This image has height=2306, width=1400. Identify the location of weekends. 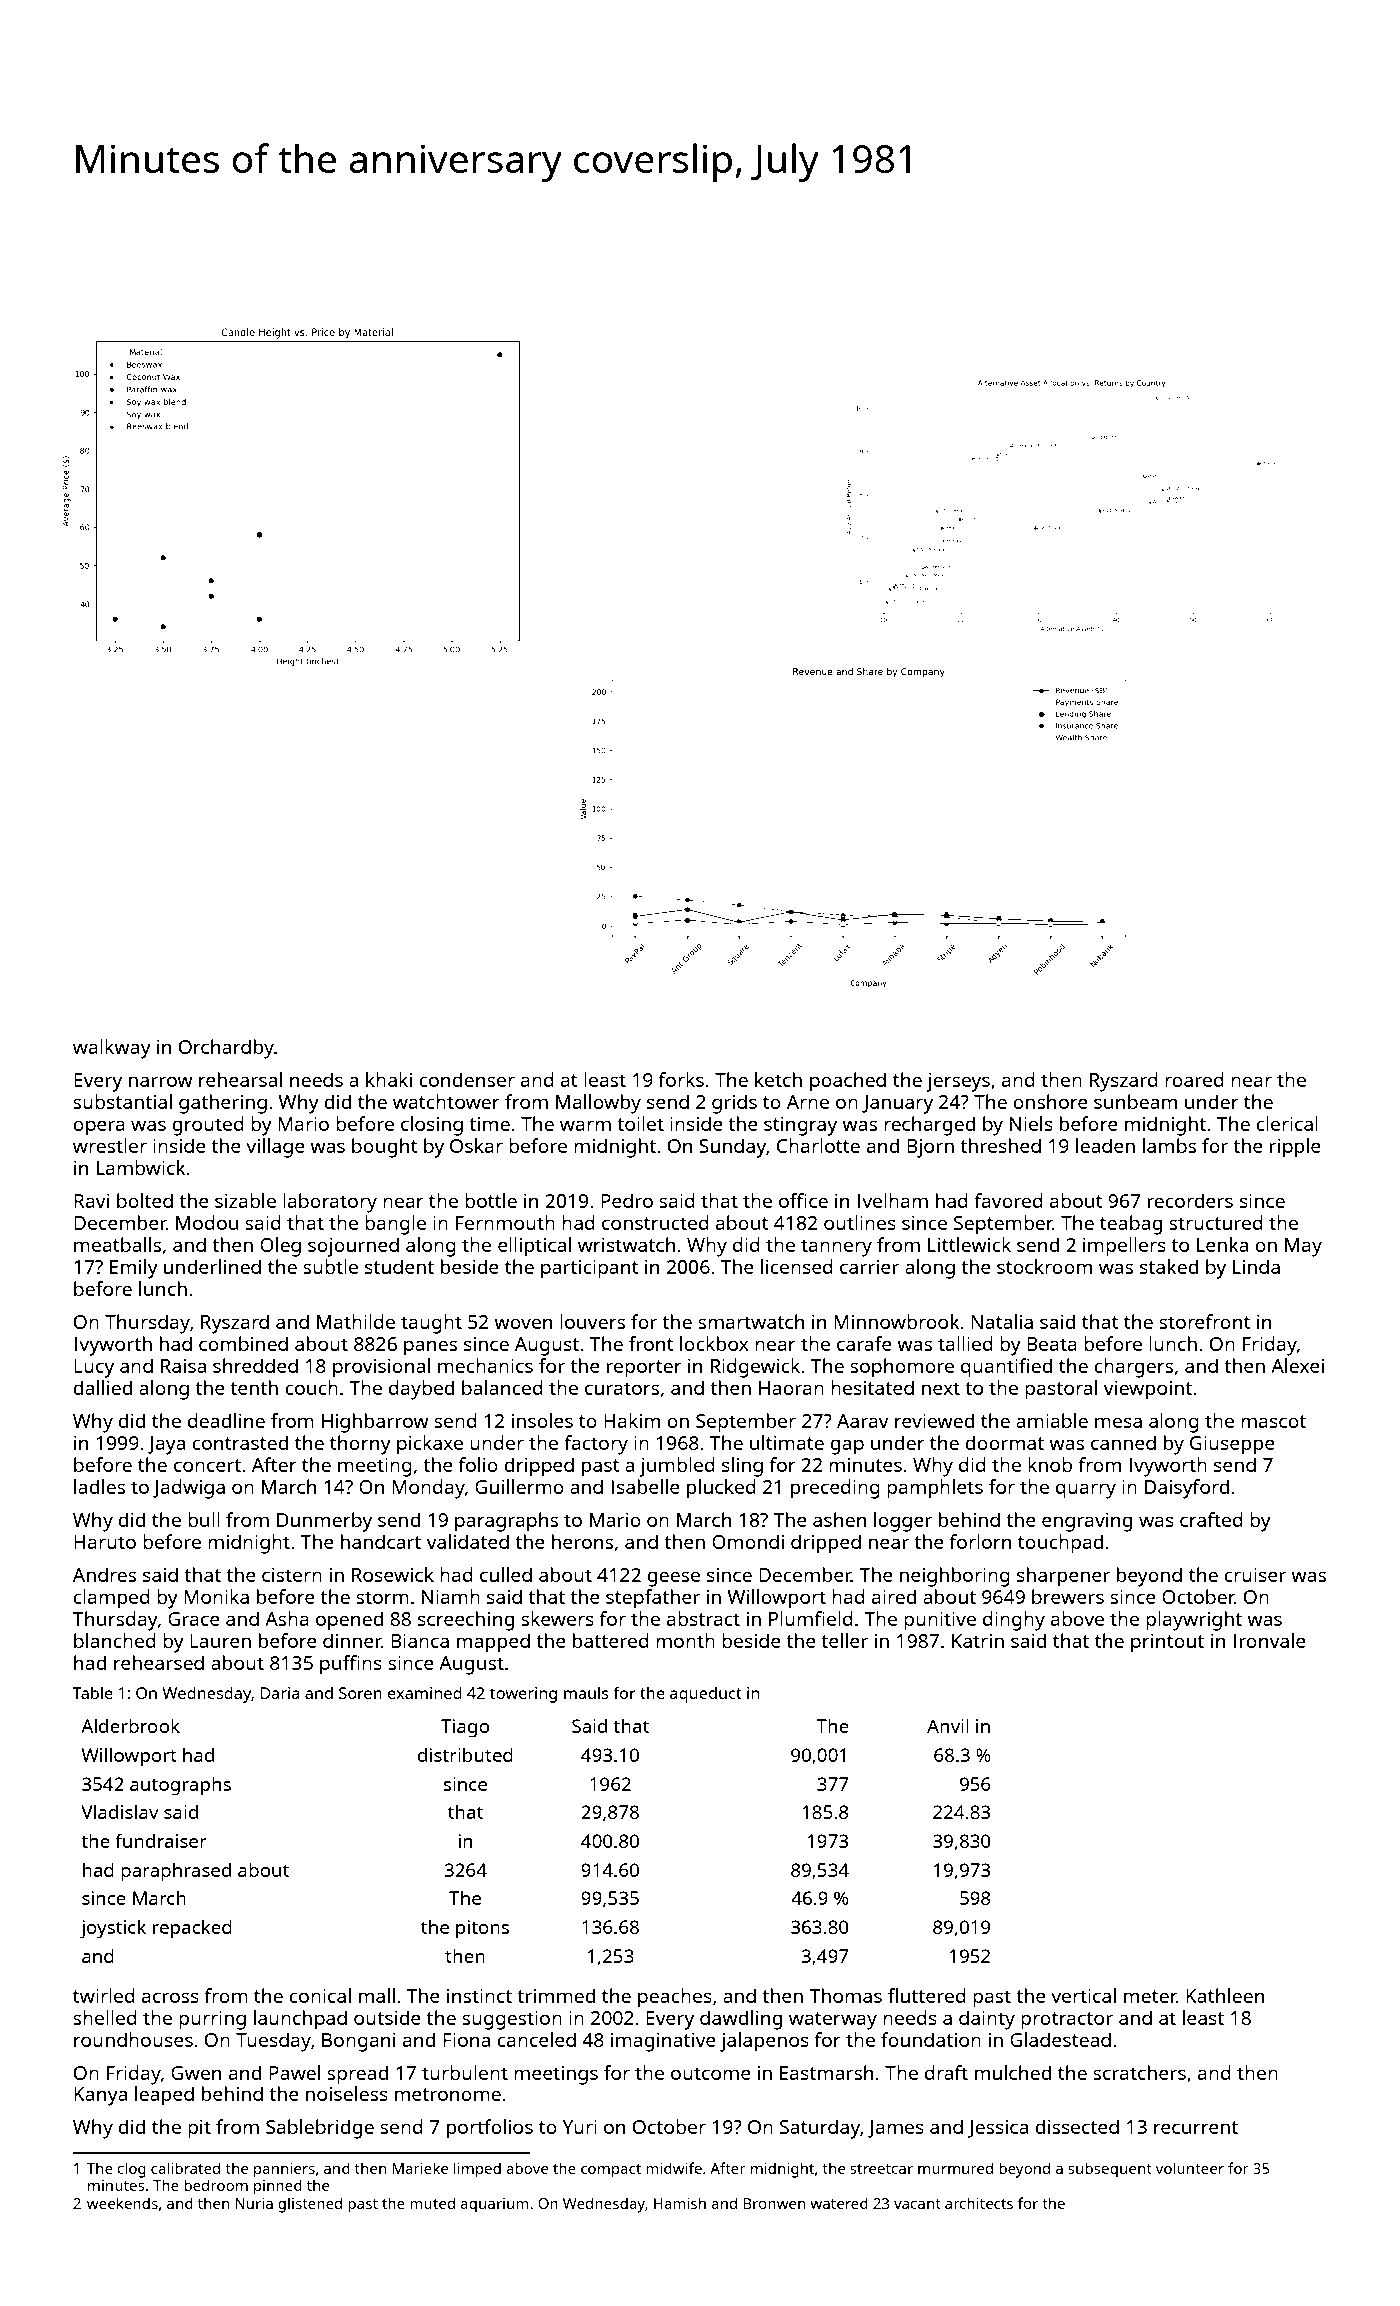
(122, 2203).
